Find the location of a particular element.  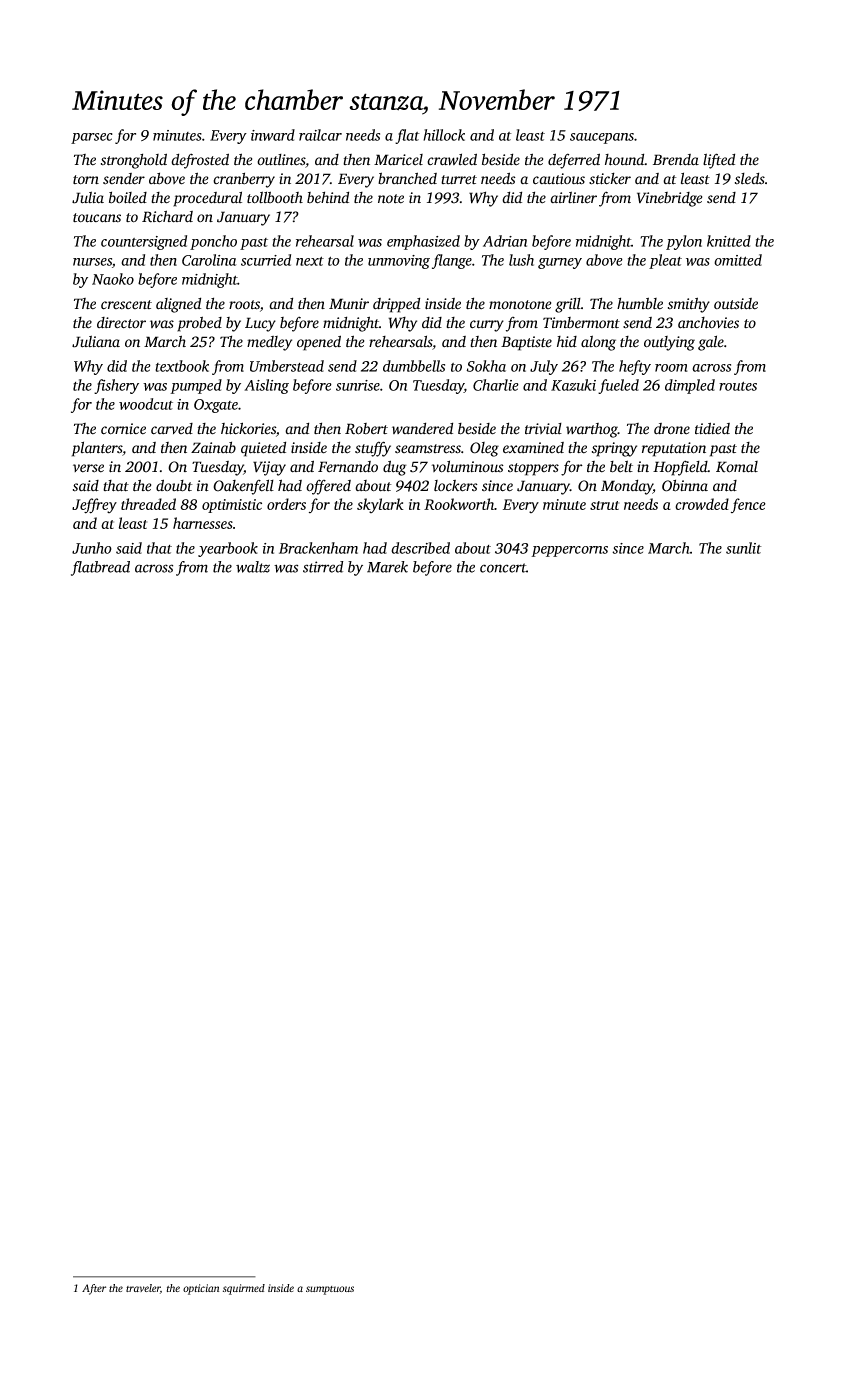

waltz is located at coordinates (253, 567).
